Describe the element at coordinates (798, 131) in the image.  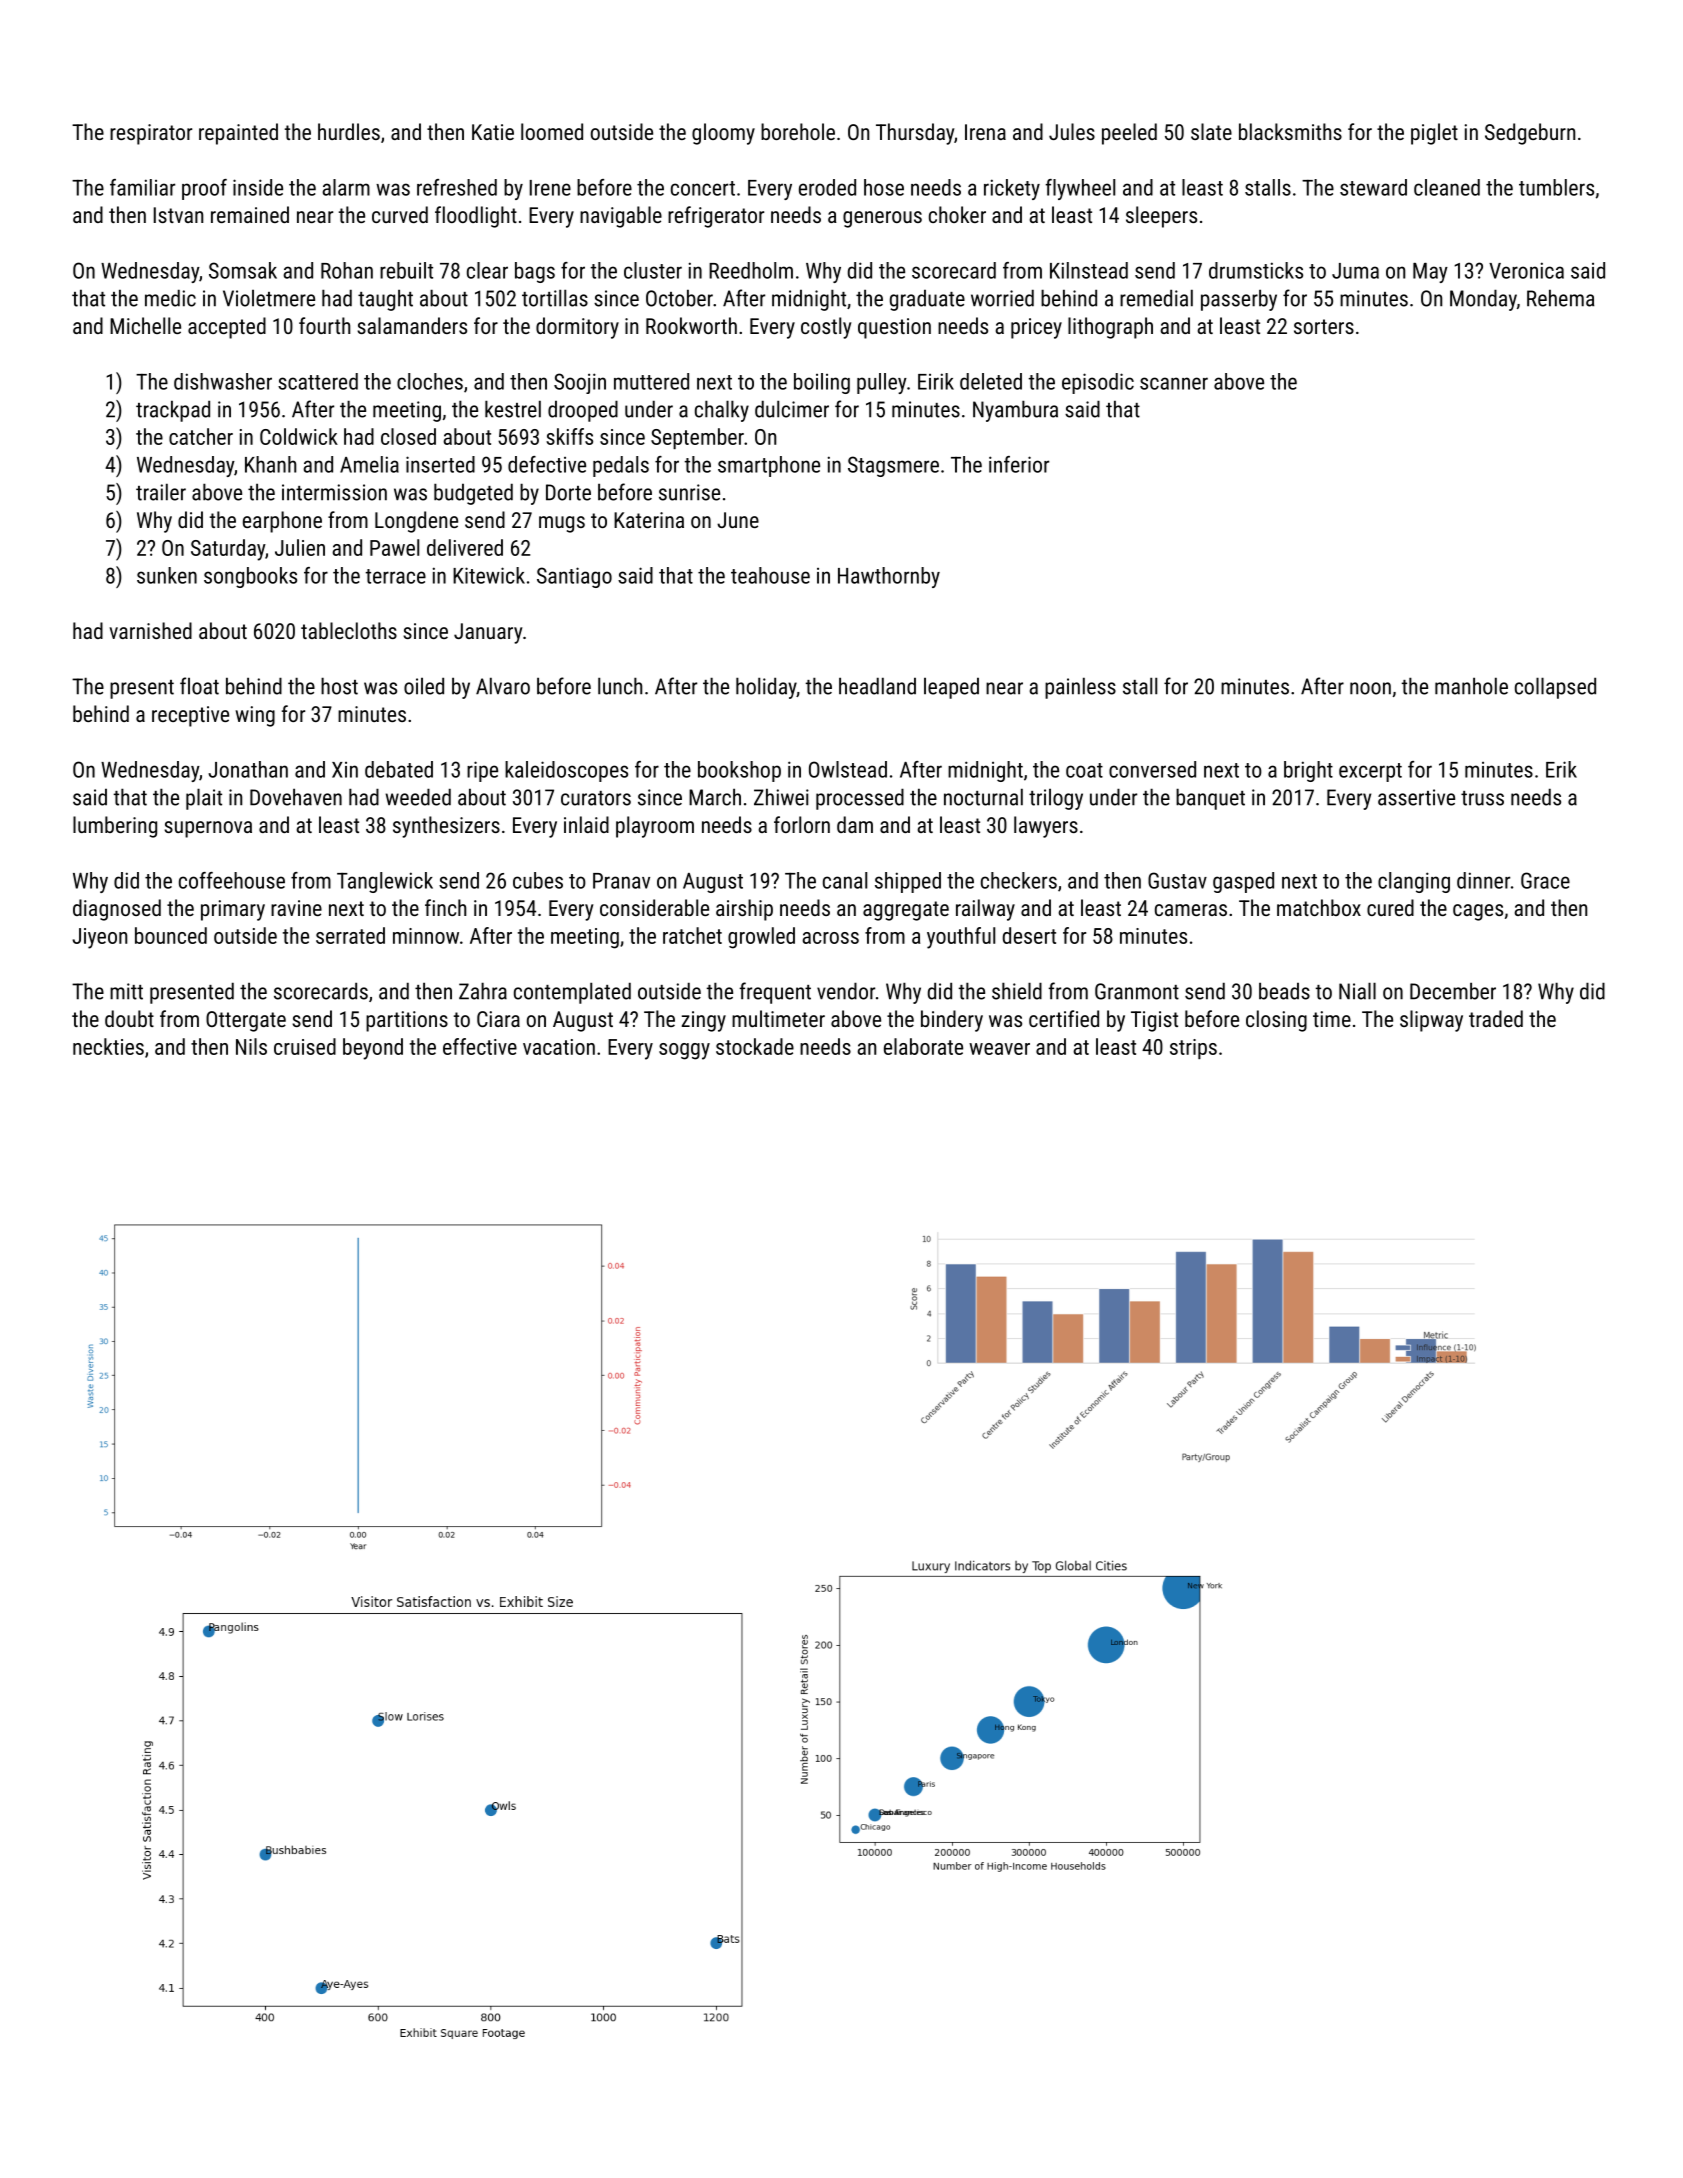
I see `borehole` at that location.
